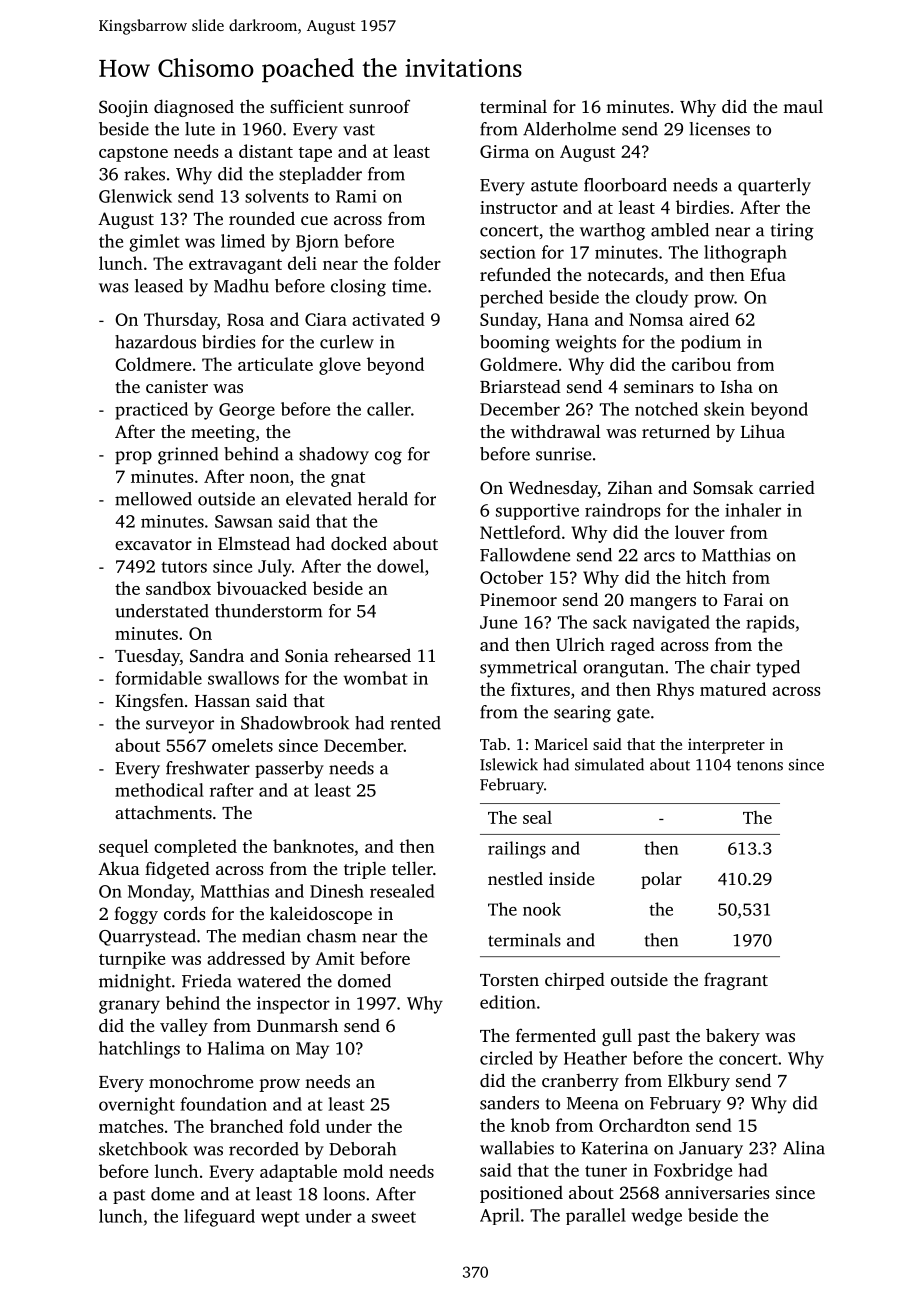 The image size is (924, 1314). What do you see at coordinates (131, 1126) in the screenshot?
I see `matches` at bounding box center [131, 1126].
